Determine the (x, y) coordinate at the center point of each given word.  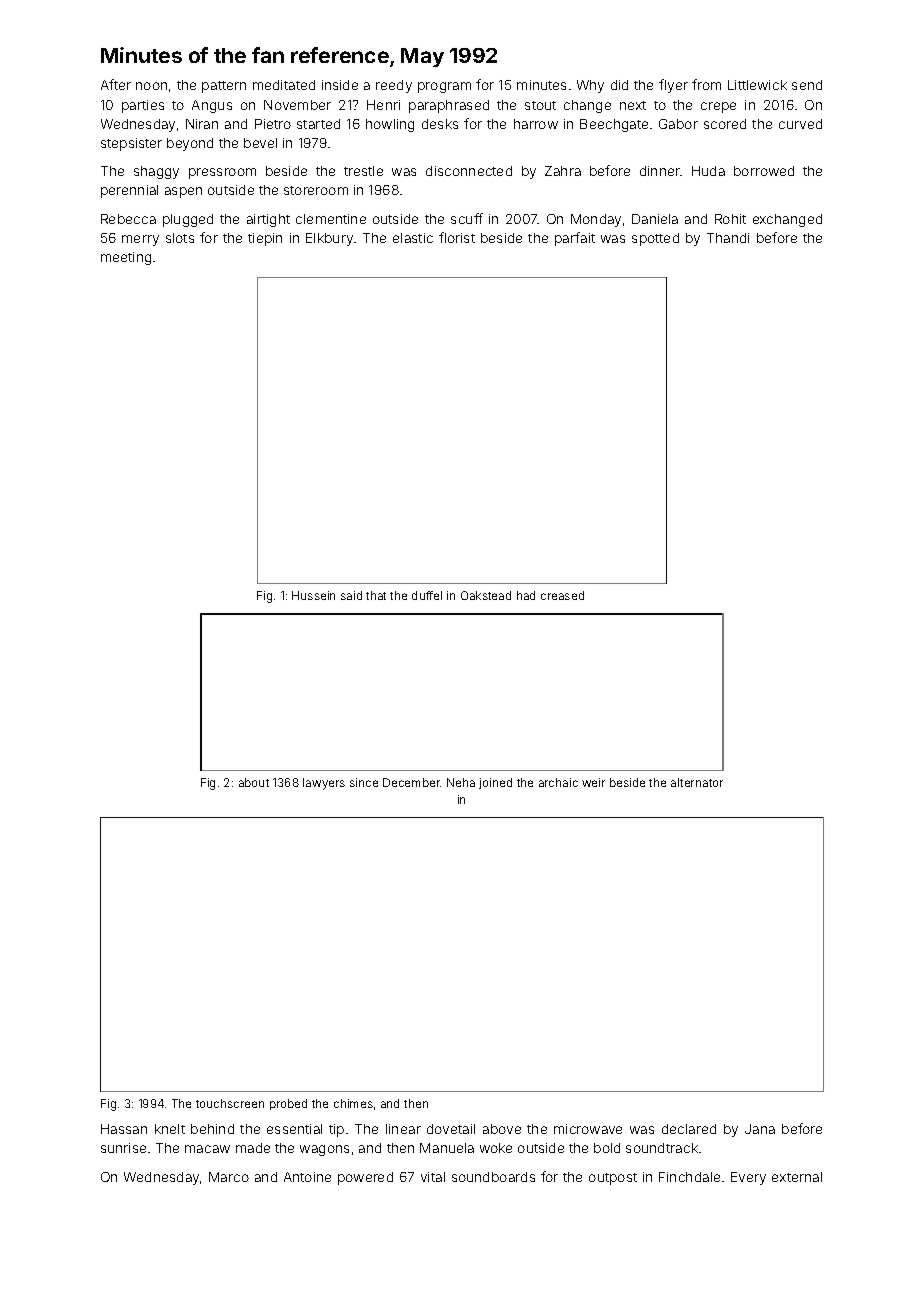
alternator (697, 782)
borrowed (764, 171)
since (364, 782)
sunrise (123, 1148)
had (526, 595)
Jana (760, 1129)
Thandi (728, 238)
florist (457, 237)
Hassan (124, 1129)
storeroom (316, 190)
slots (180, 238)
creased (562, 595)
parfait (575, 239)
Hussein (313, 595)
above (502, 1129)
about (254, 782)
